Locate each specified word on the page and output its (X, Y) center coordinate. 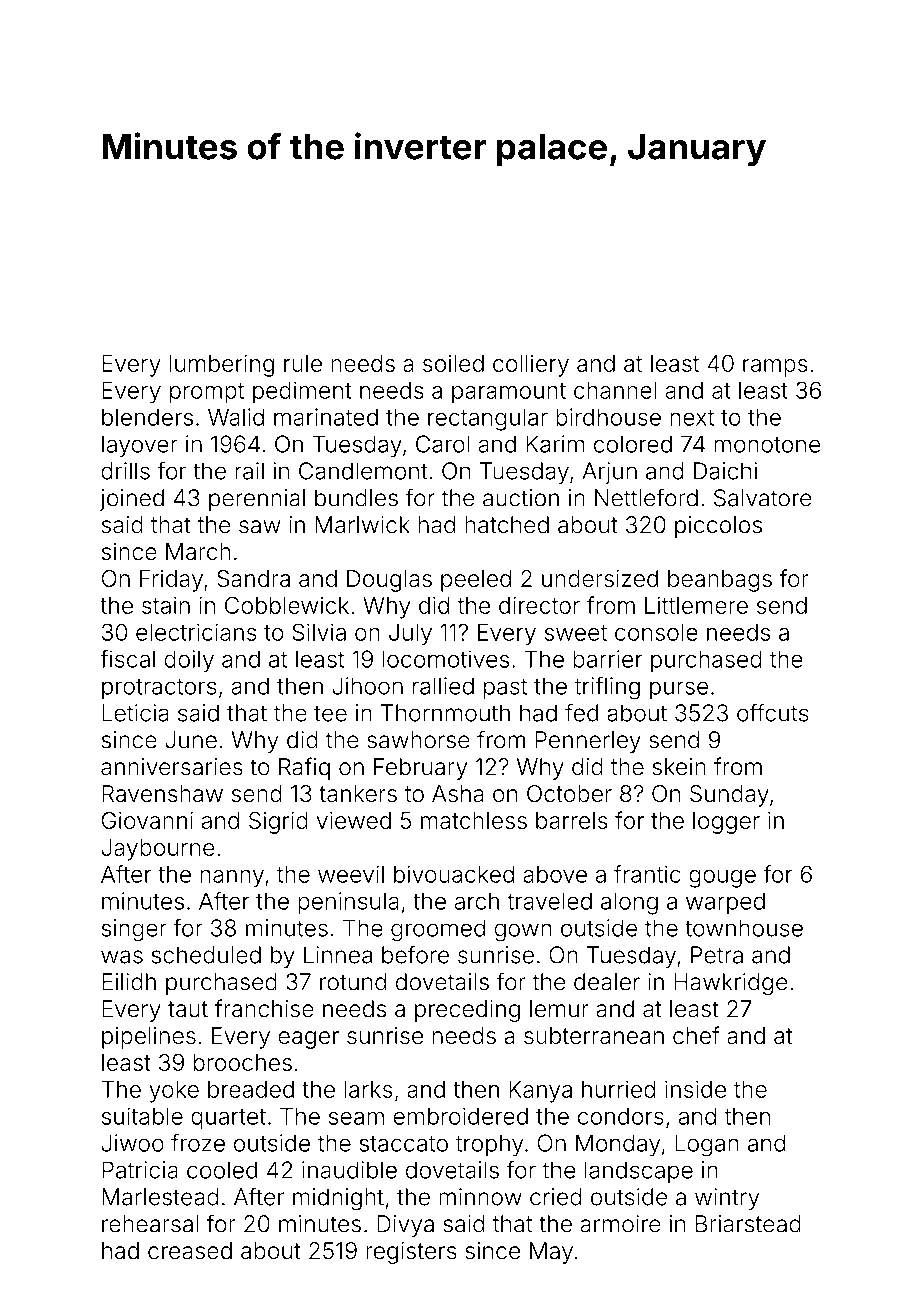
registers (411, 1253)
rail (249, 471)
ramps (775, 368)
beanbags (720, 581)
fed (581, 712)
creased (190, 1251)
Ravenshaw (162, 793)
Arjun (609, 473)
